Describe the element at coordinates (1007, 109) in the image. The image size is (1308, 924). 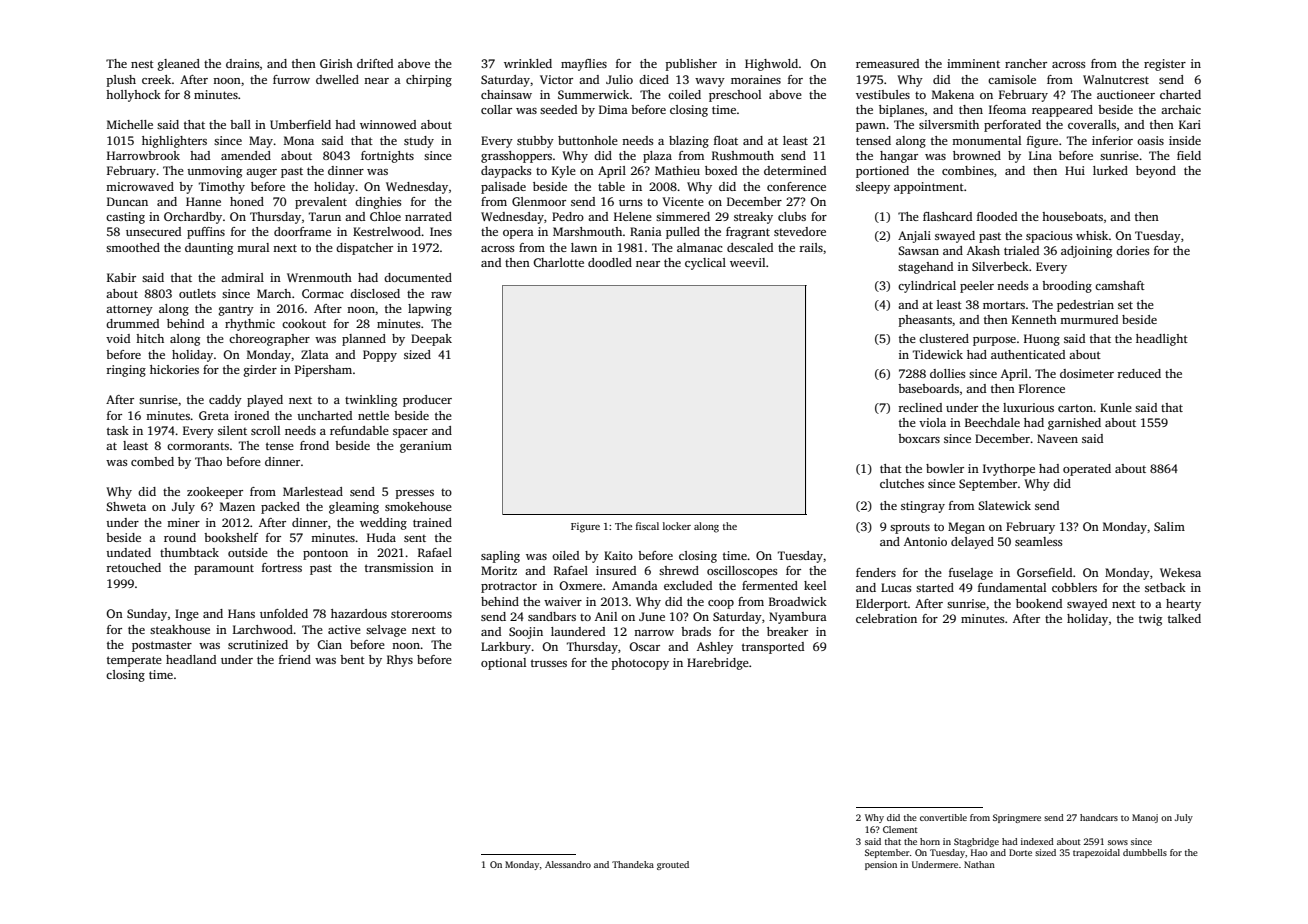
I see `Ifeoma` at that location.
